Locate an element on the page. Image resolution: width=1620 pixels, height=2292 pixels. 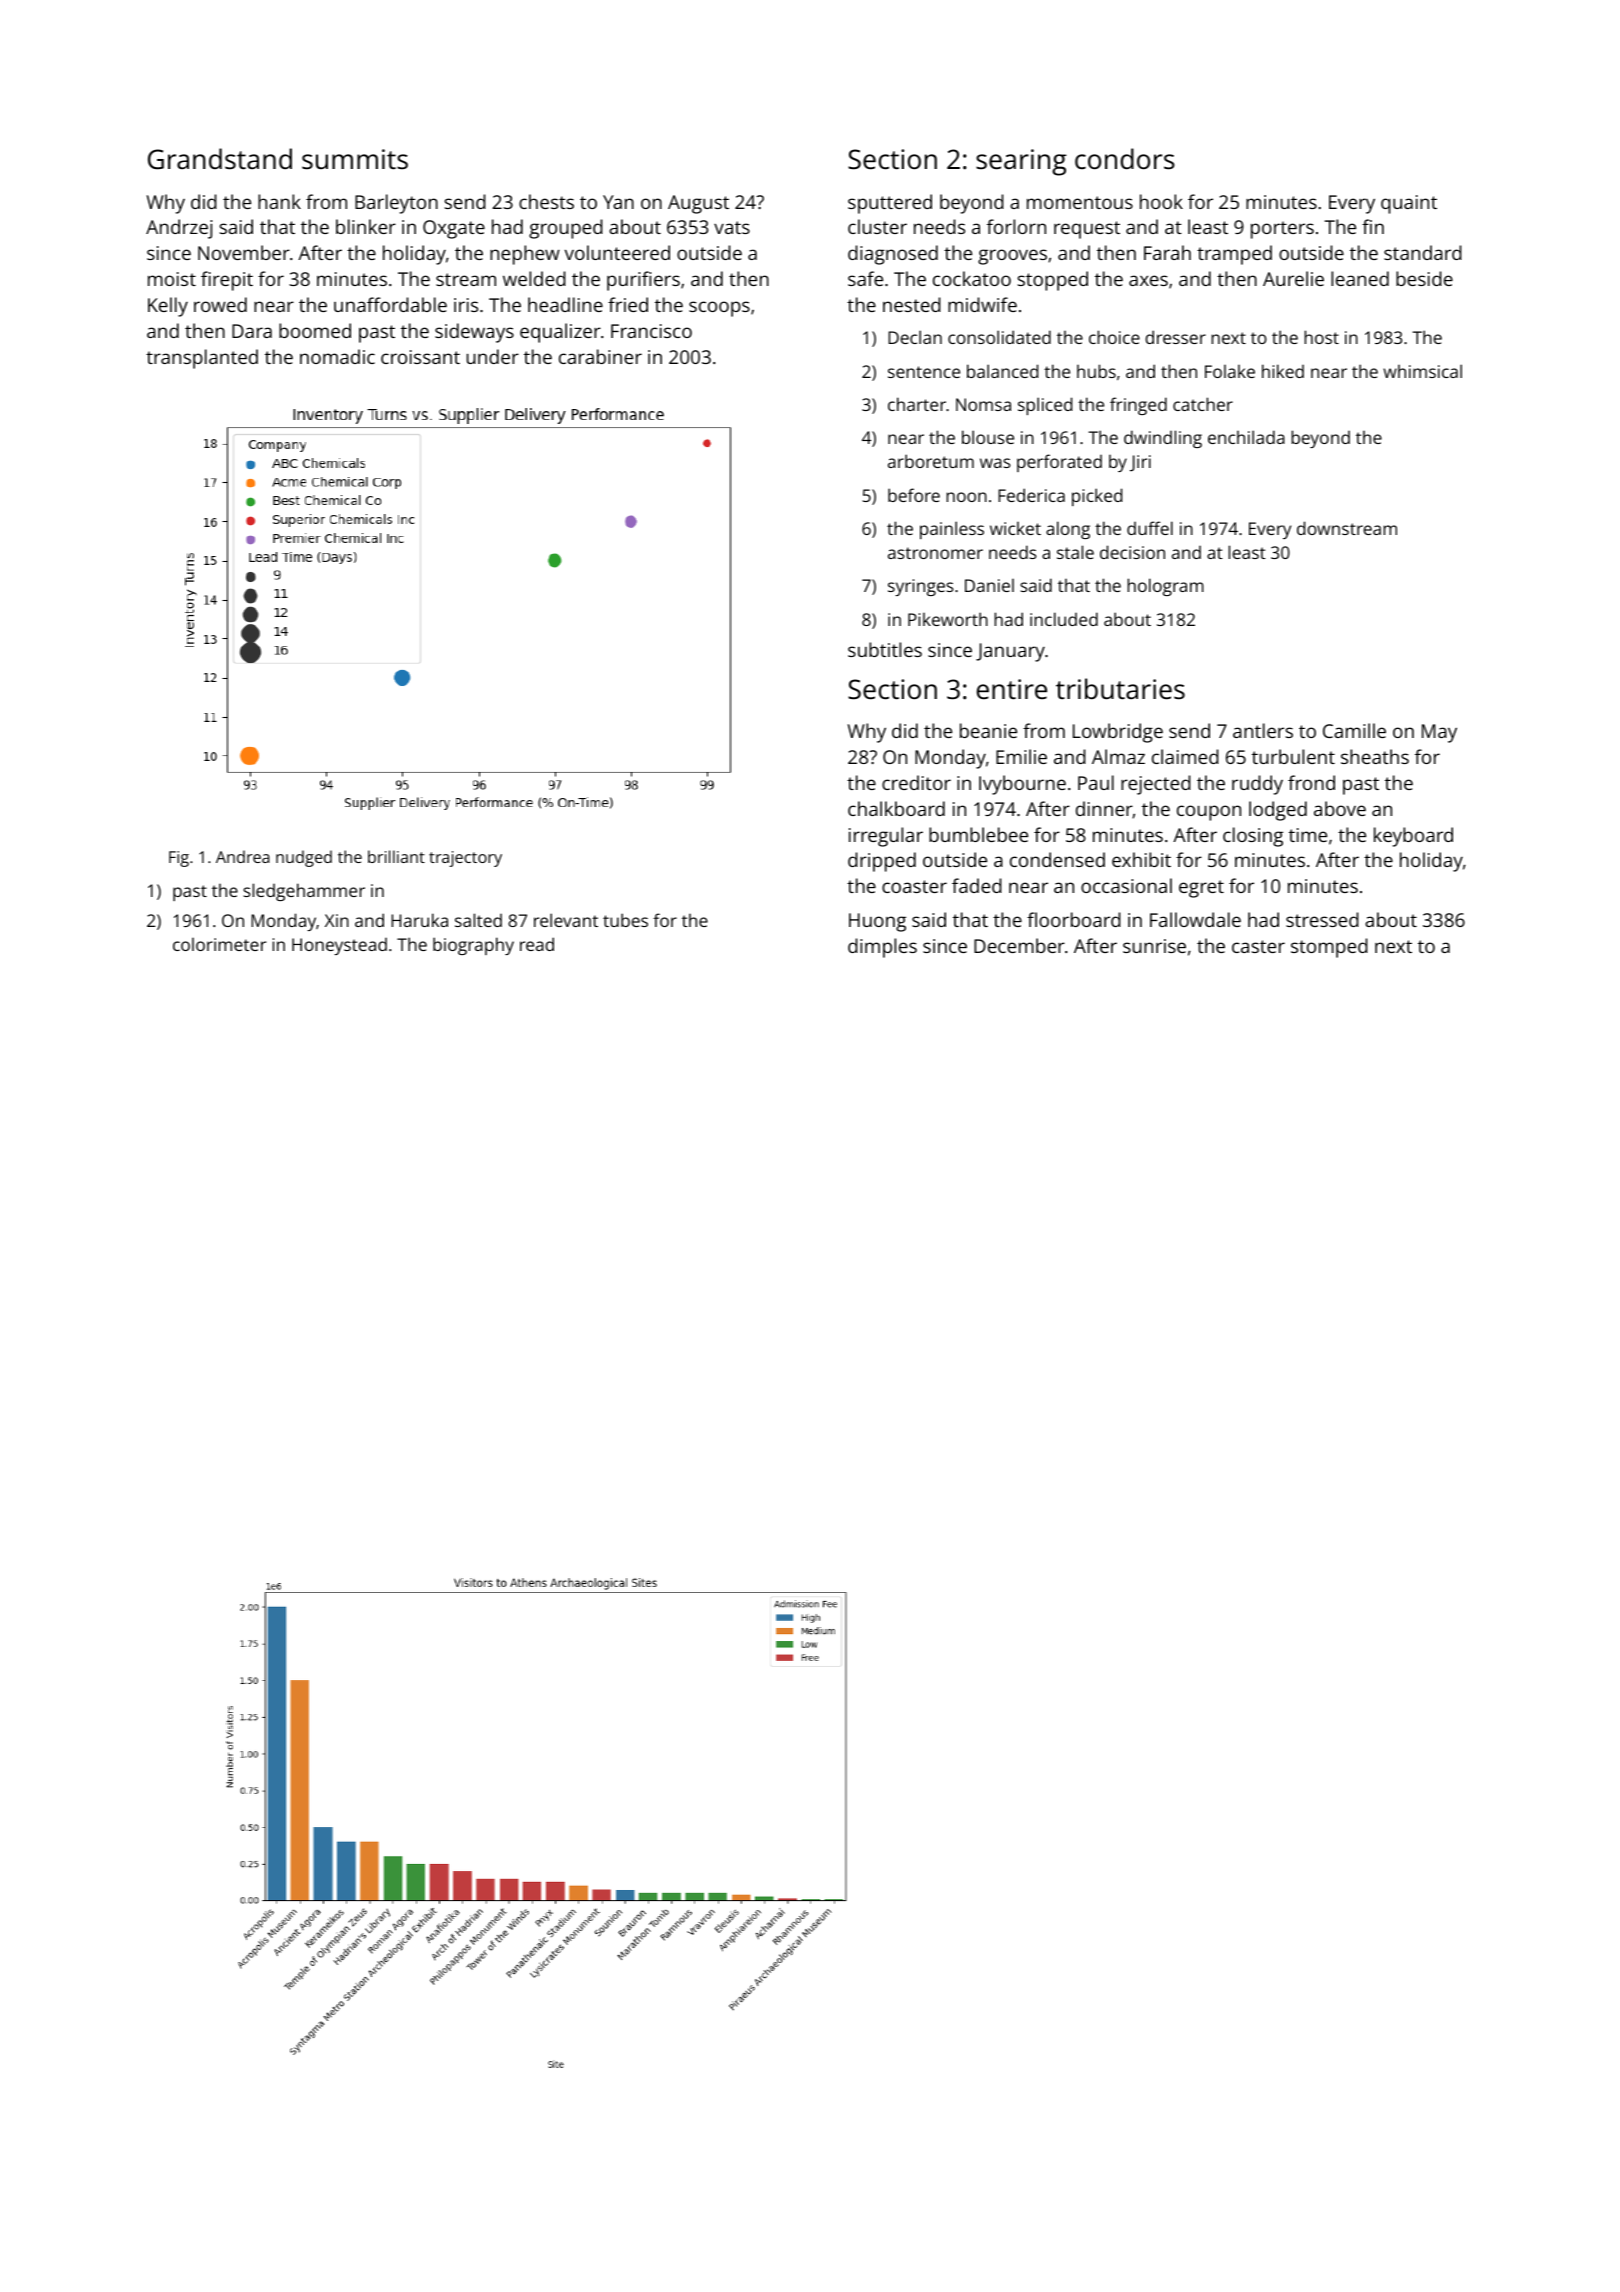
brilliant is located at coordinates (396, 856).
